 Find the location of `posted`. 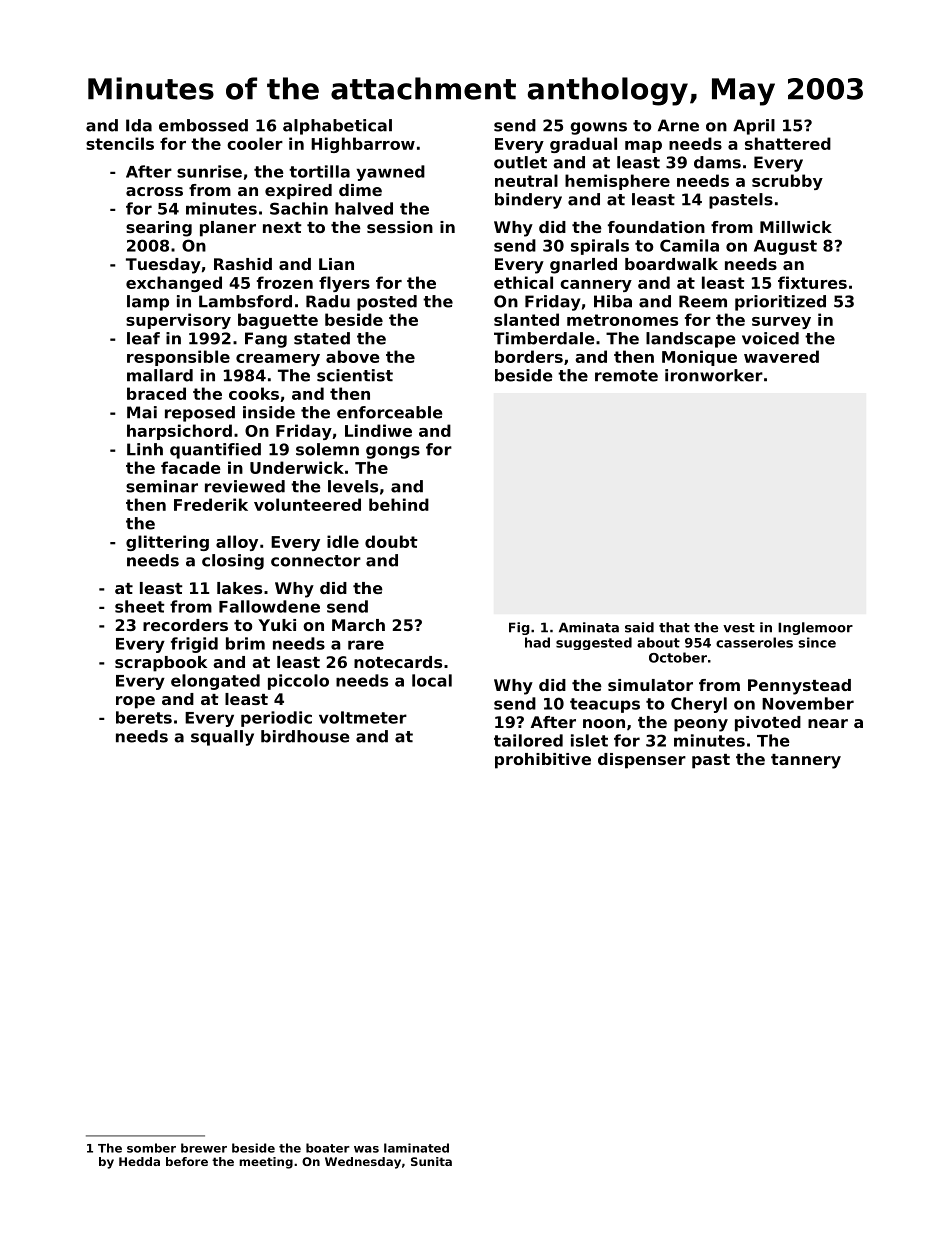

posted is located at coordinates (387, 303).
